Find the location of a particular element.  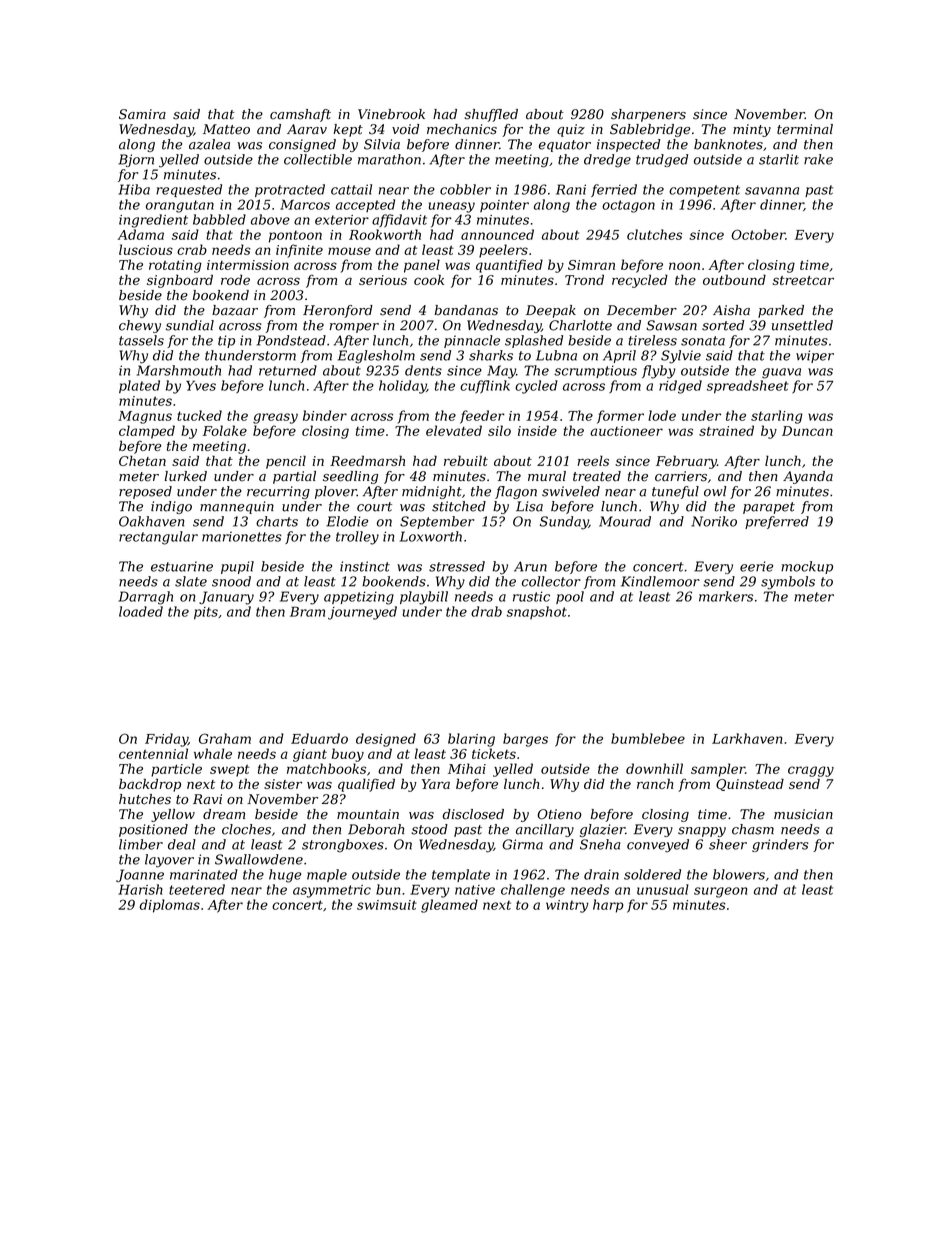

wintry is located at coordinates (567, 906).
